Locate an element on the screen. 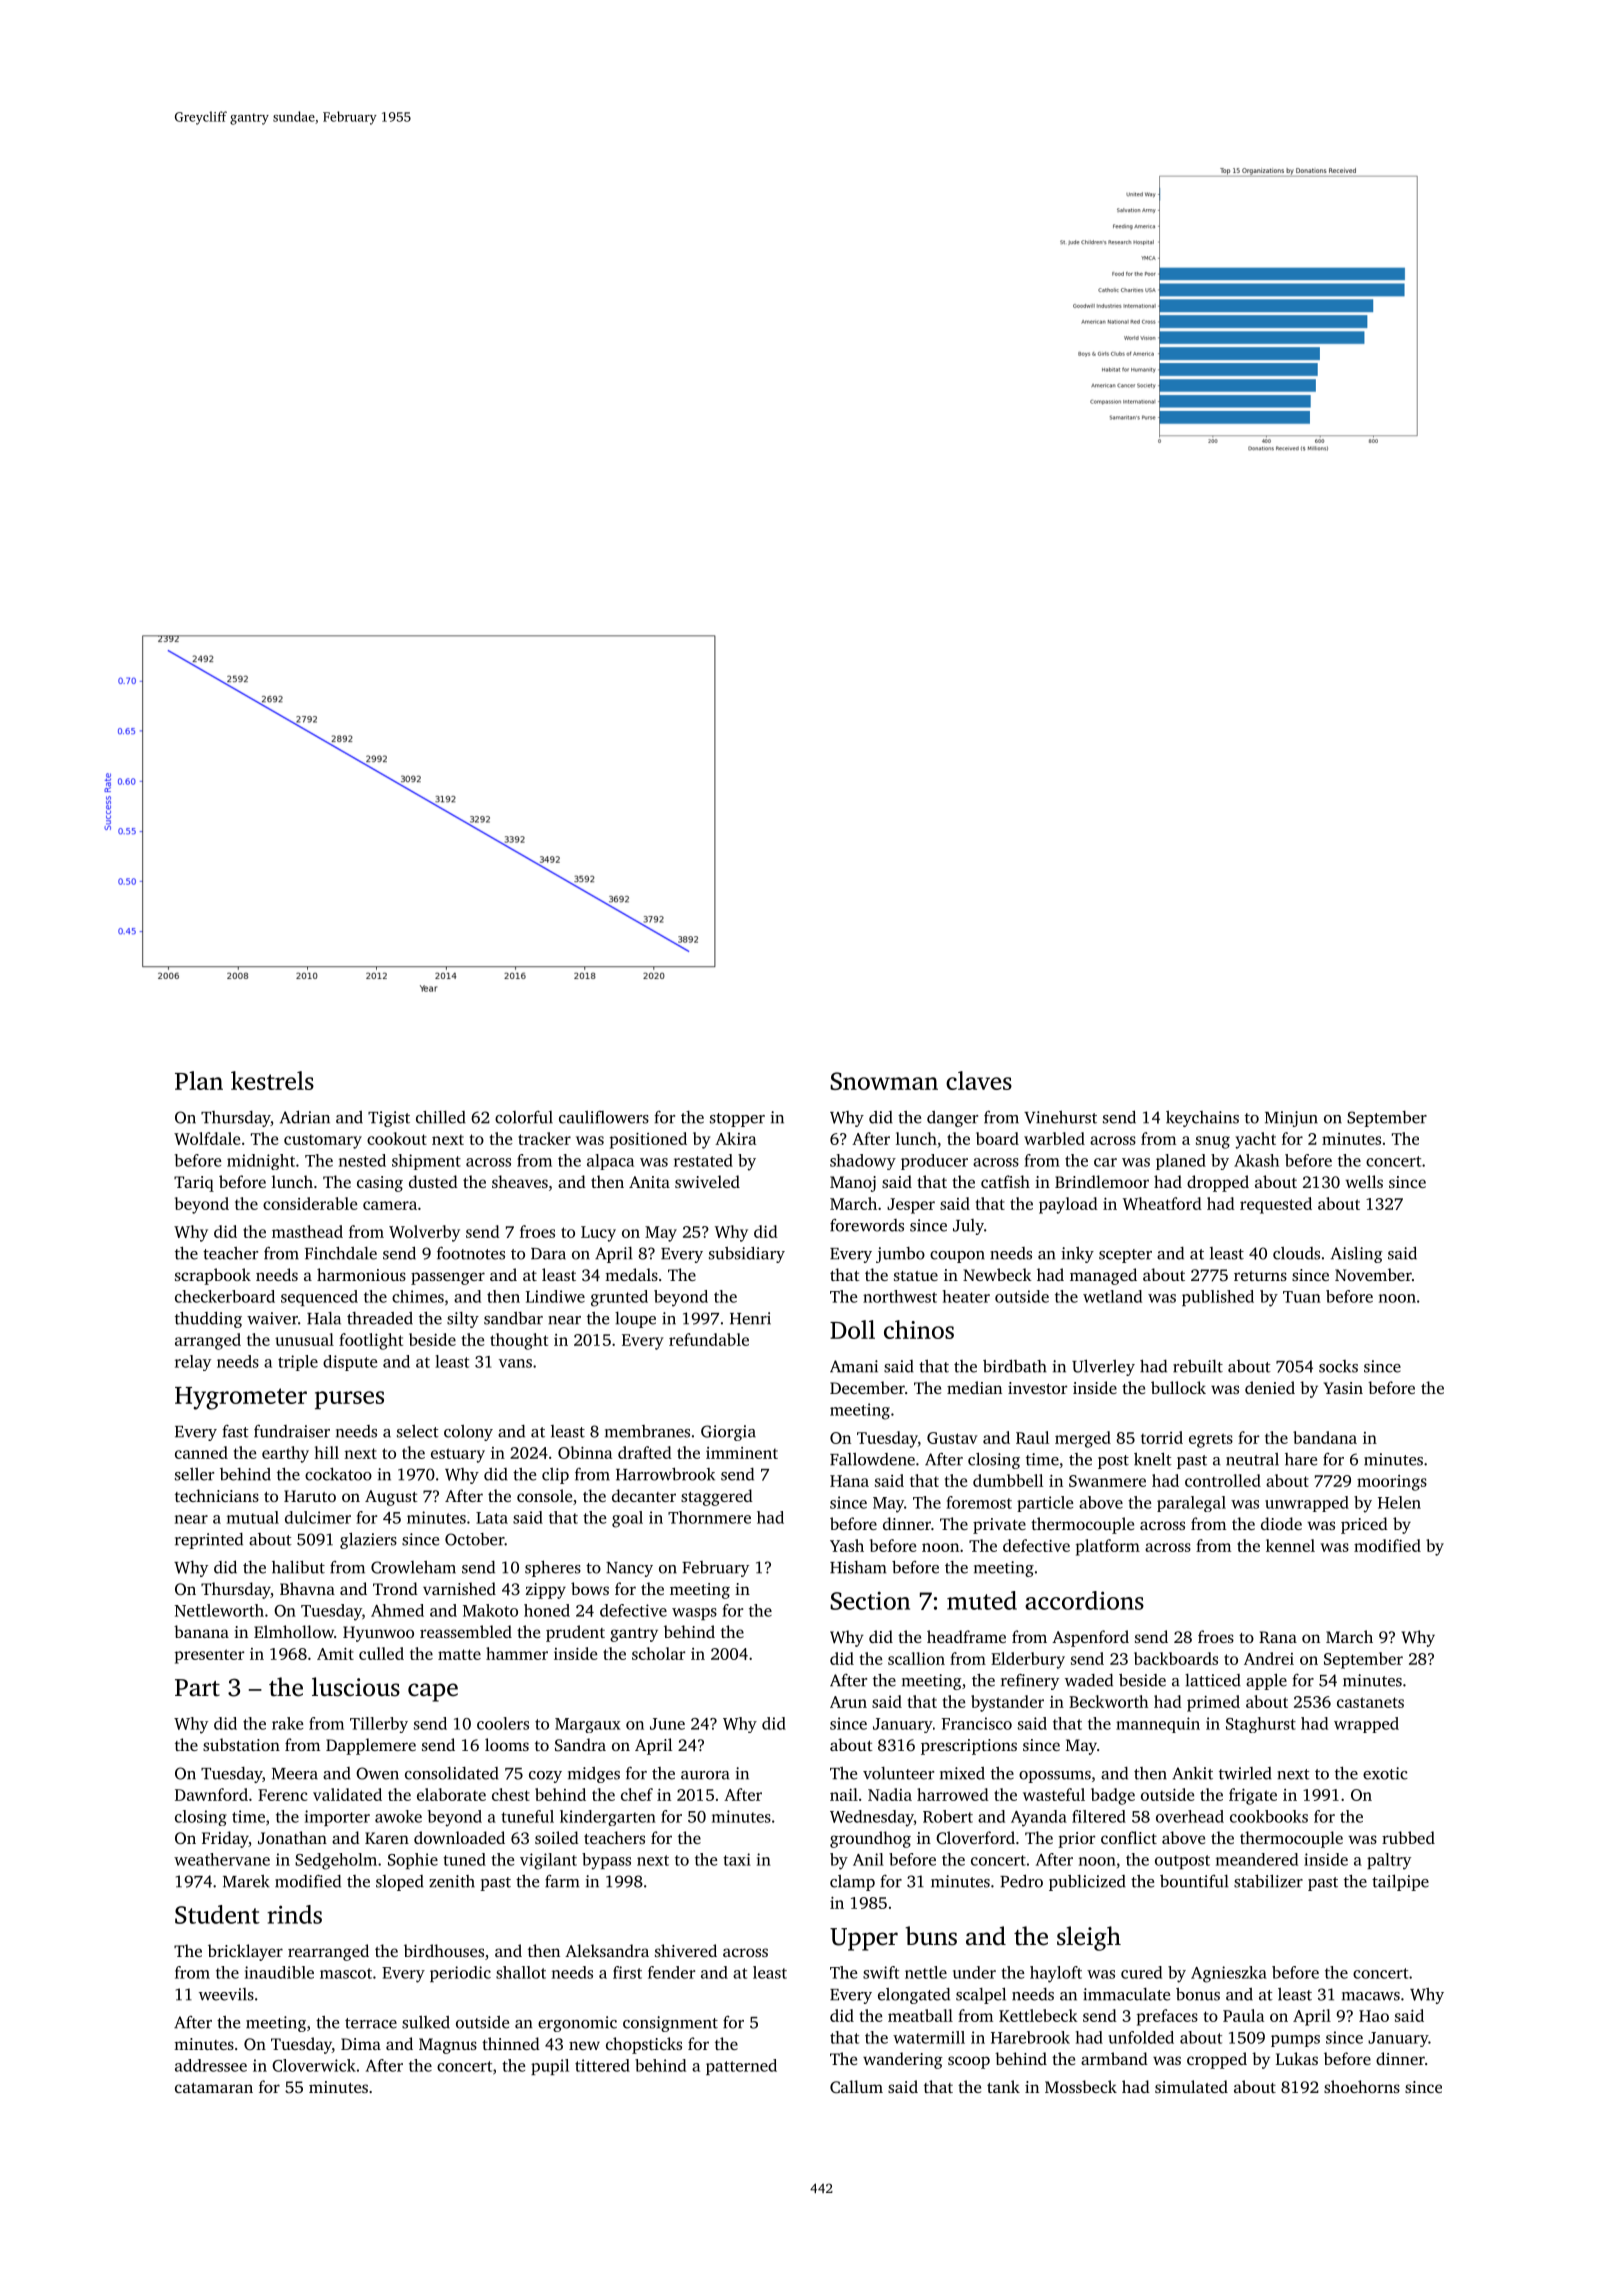  bullock is located at coordinates (1178, 1387).
